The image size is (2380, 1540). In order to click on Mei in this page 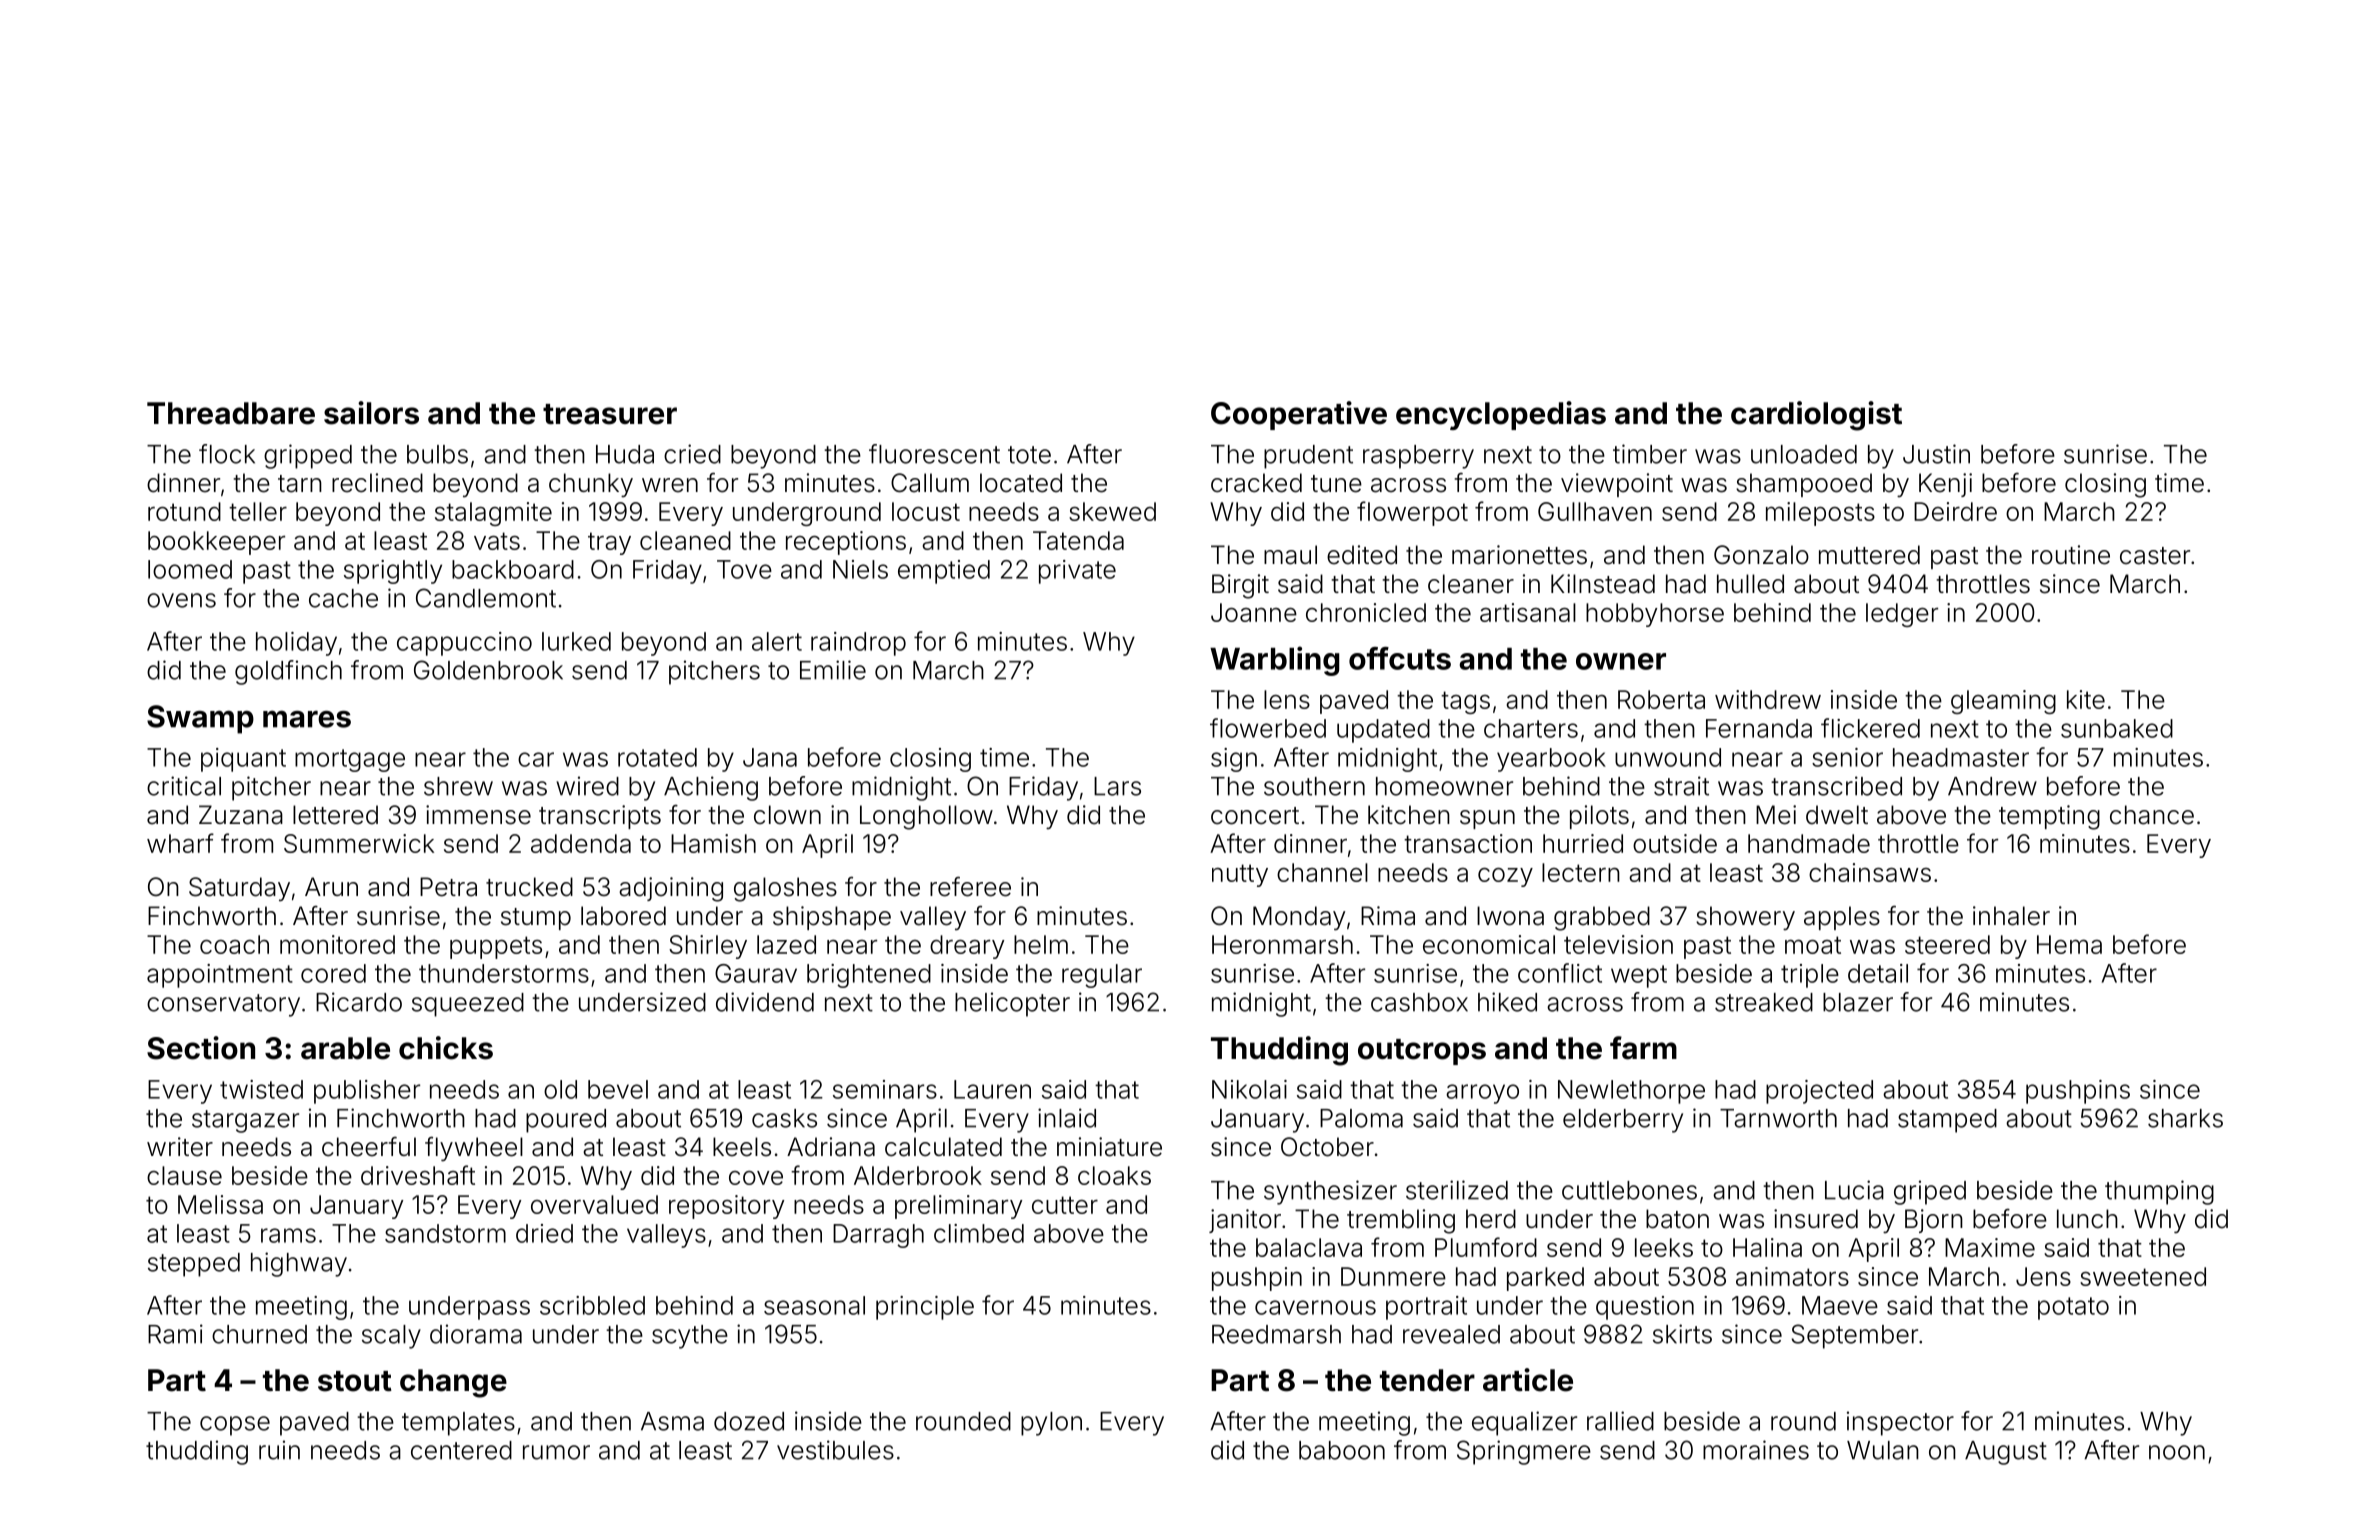, I will do `click(1776, 815)`.
